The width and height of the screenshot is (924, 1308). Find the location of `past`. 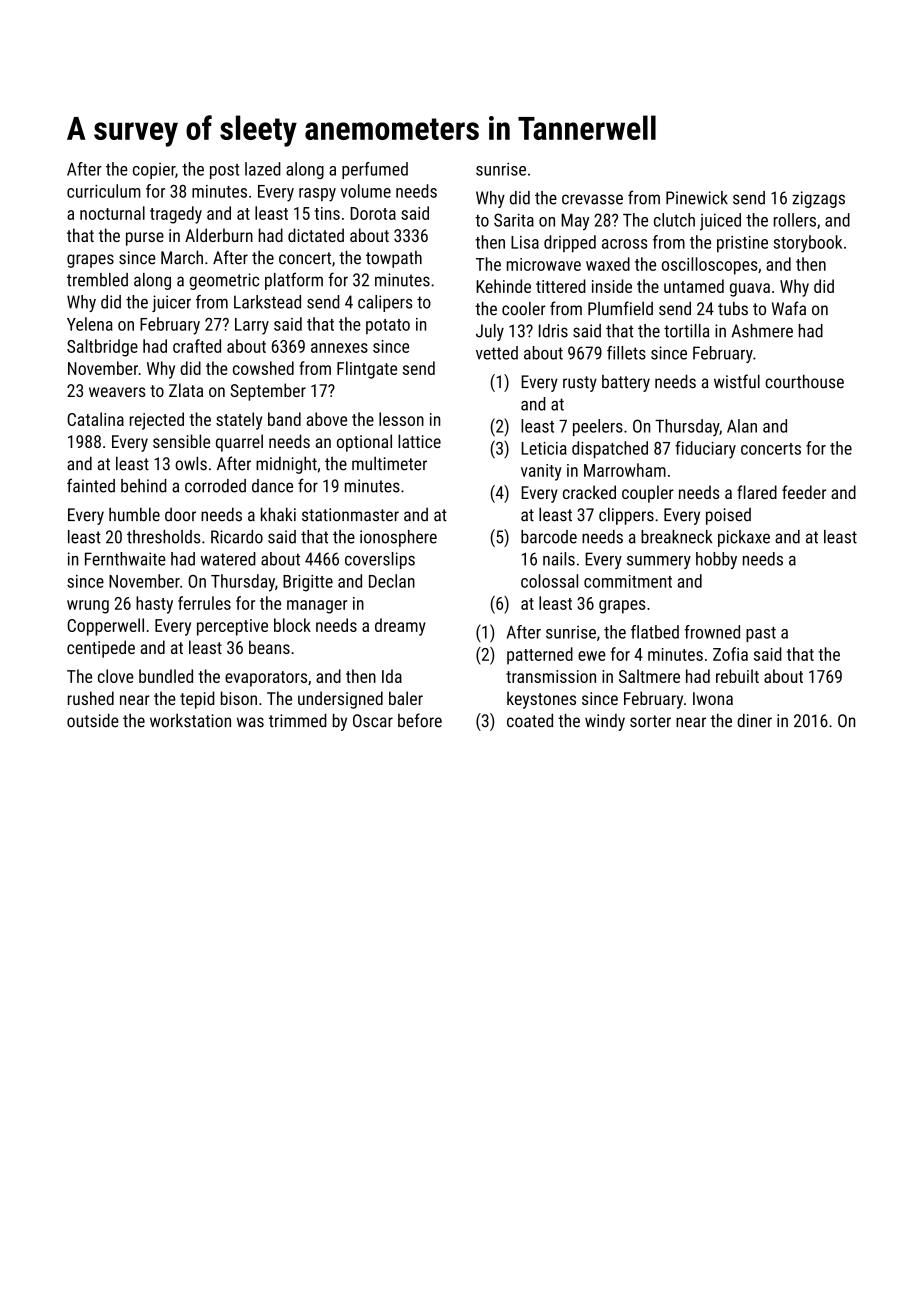

past is located at coordinates (761, 634).
